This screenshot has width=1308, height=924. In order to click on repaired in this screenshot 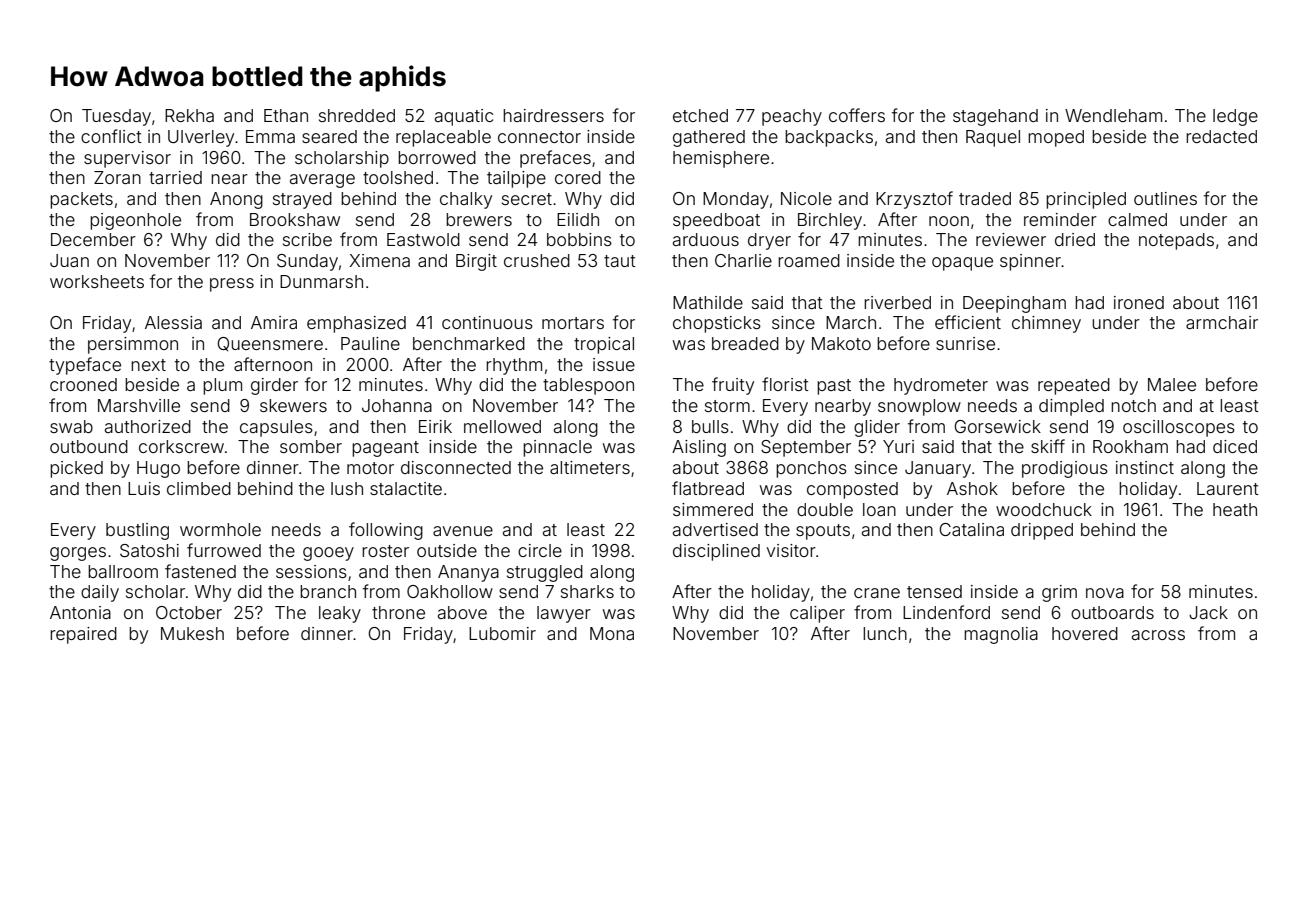, I will do `click(83, 635)`.
